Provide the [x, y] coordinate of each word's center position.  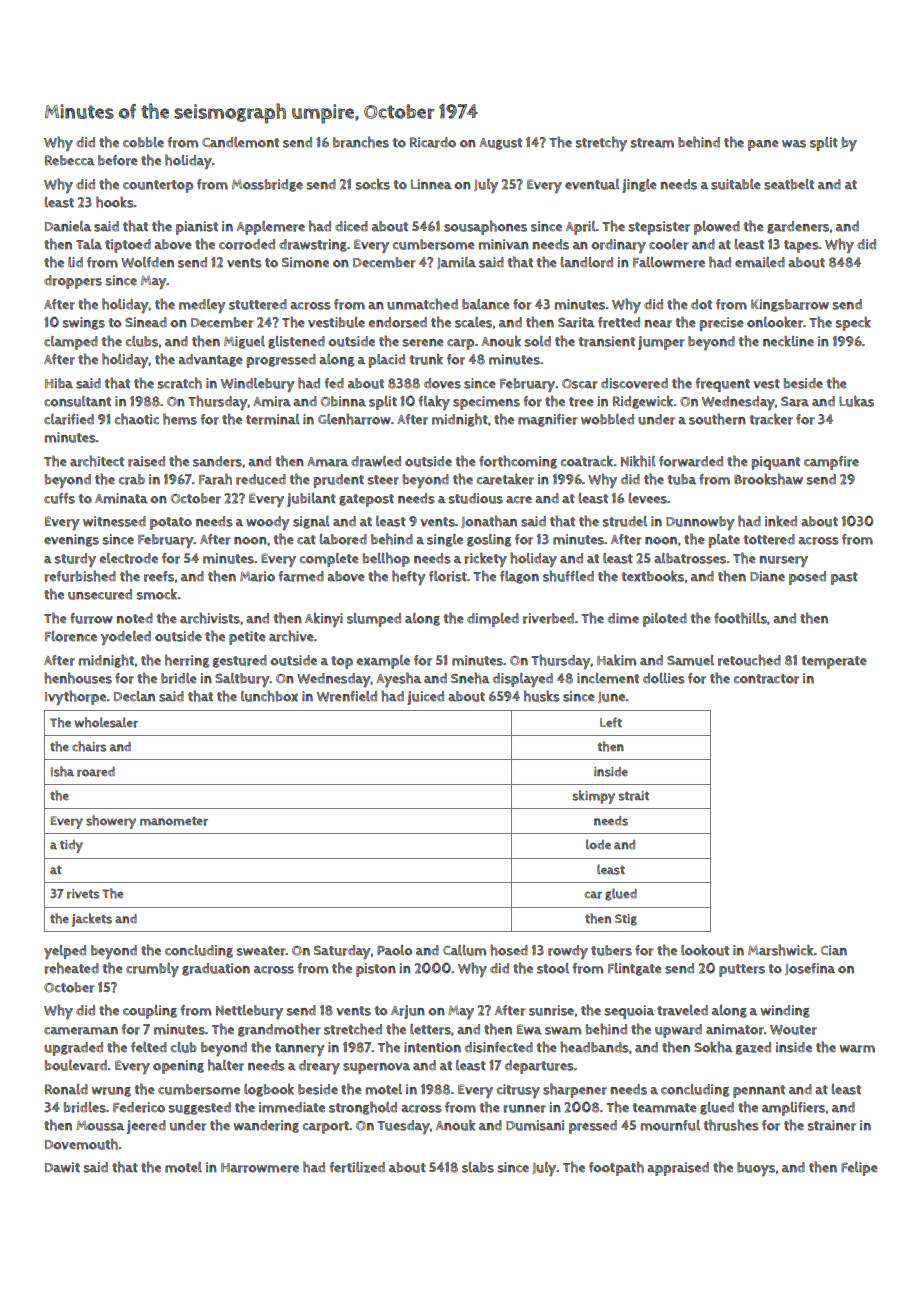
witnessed [114, 521]
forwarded [691, 461]
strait [633, 796]
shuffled [568, 576]
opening [178, 1067]
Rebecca [70, 160]
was [794, 144]
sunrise [551, 1010]
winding [785, 1011]
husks [542, 696]
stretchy [601, 143]
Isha [62, 771]
